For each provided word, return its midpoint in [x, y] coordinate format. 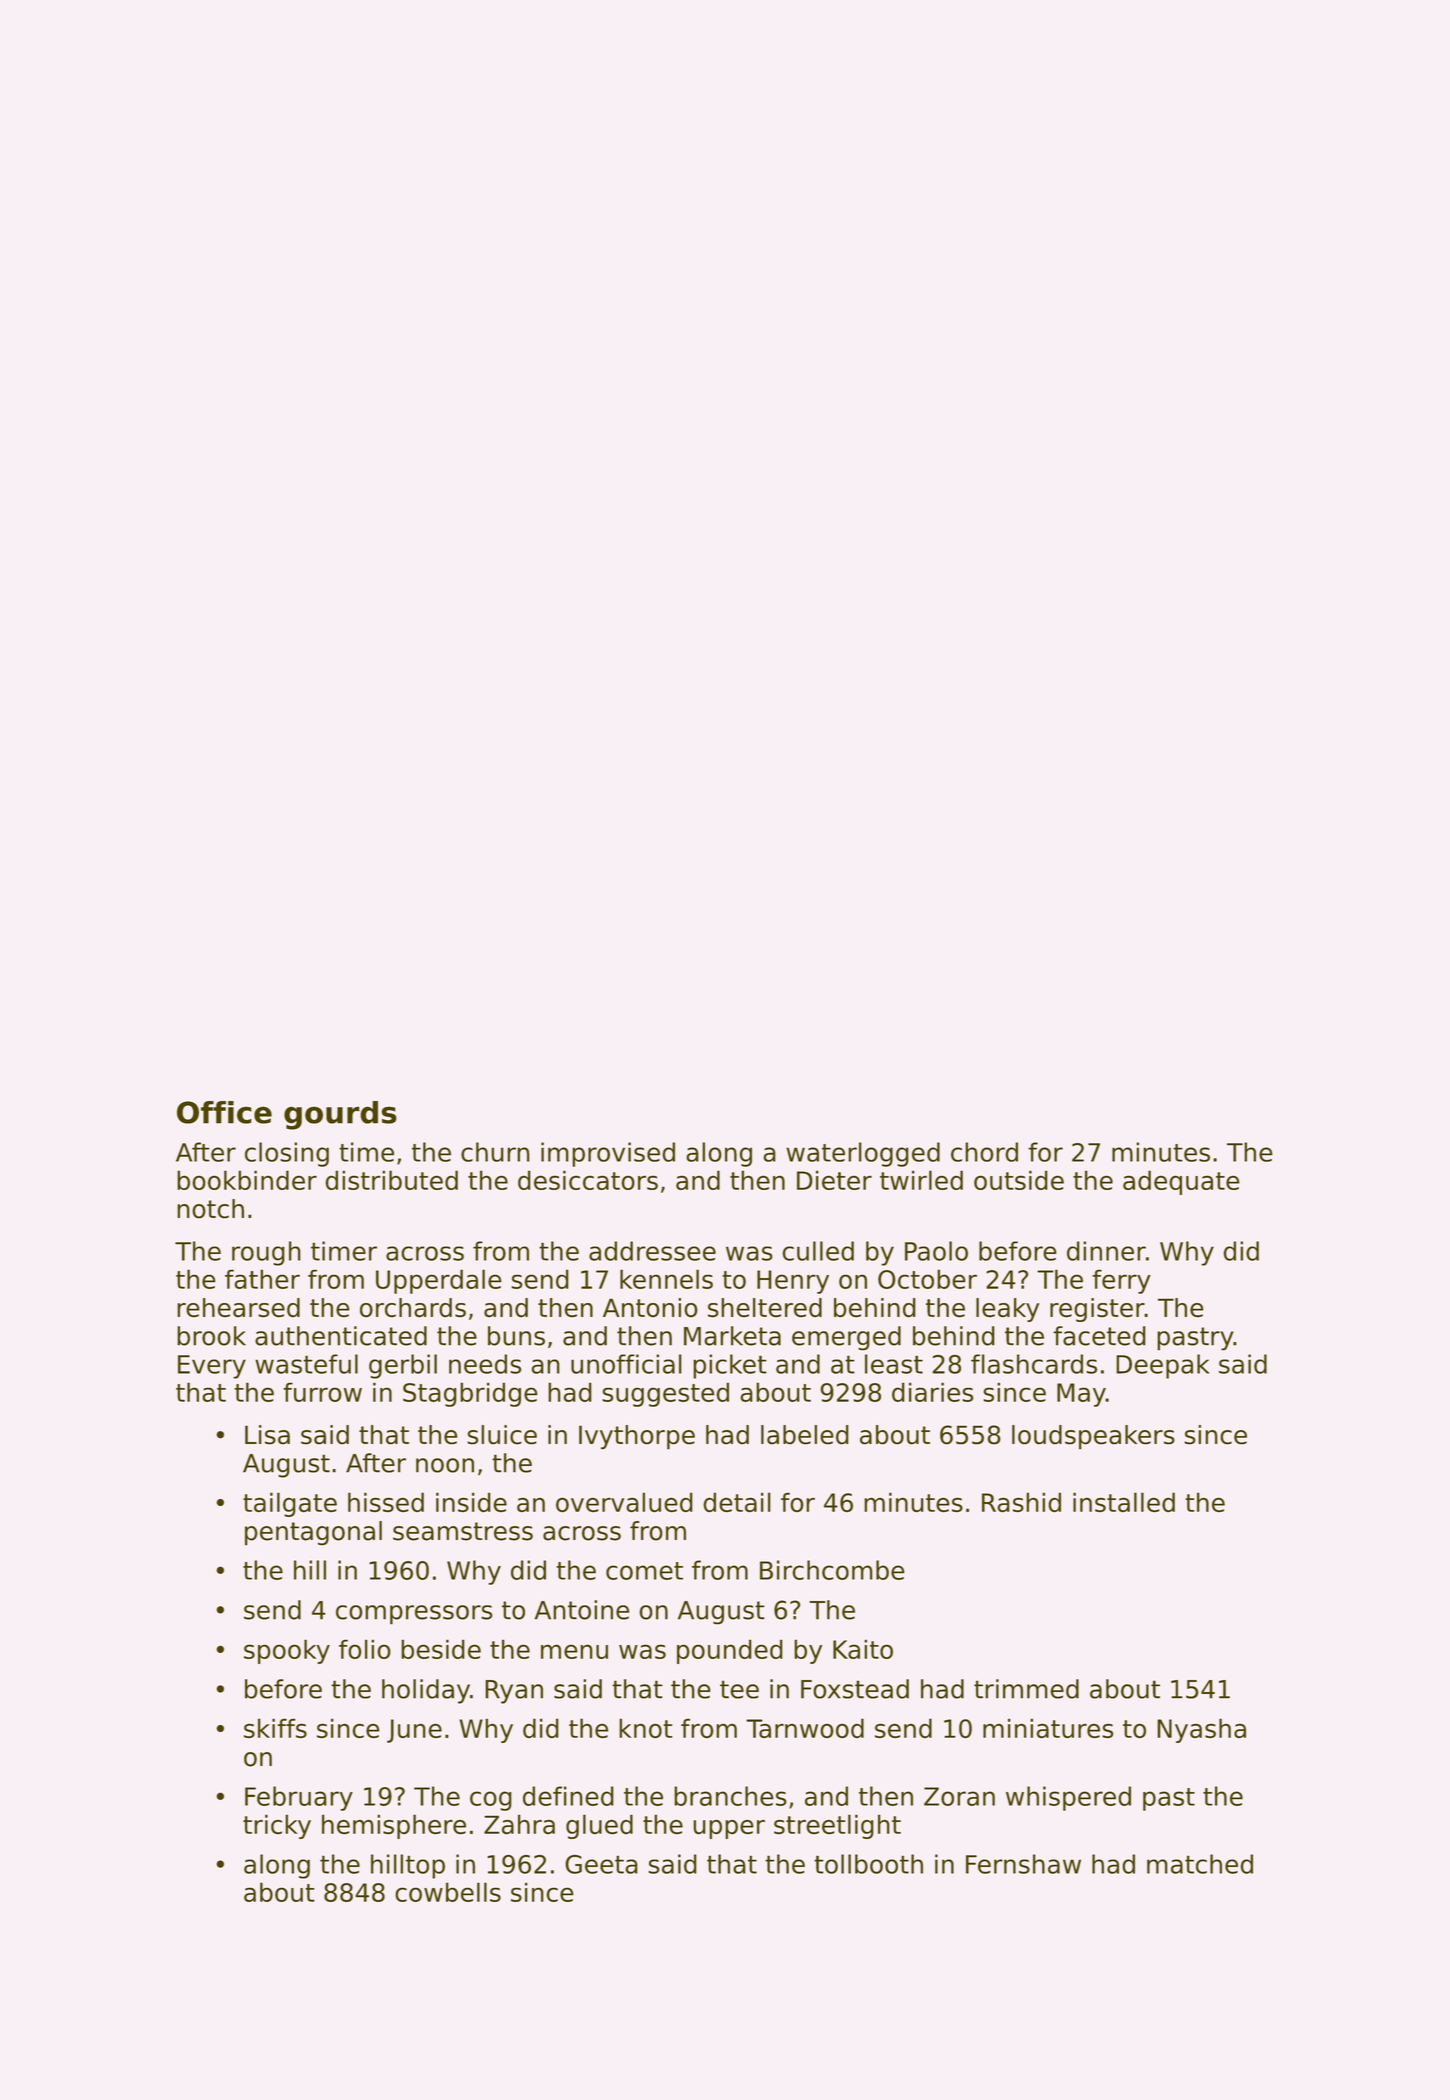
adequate [1181, 1182]
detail [737, 1502]
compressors [414, 1615]
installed [1124, 1502]
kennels [666, 1279]
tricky [277, 1826]
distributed [391, 1180]
